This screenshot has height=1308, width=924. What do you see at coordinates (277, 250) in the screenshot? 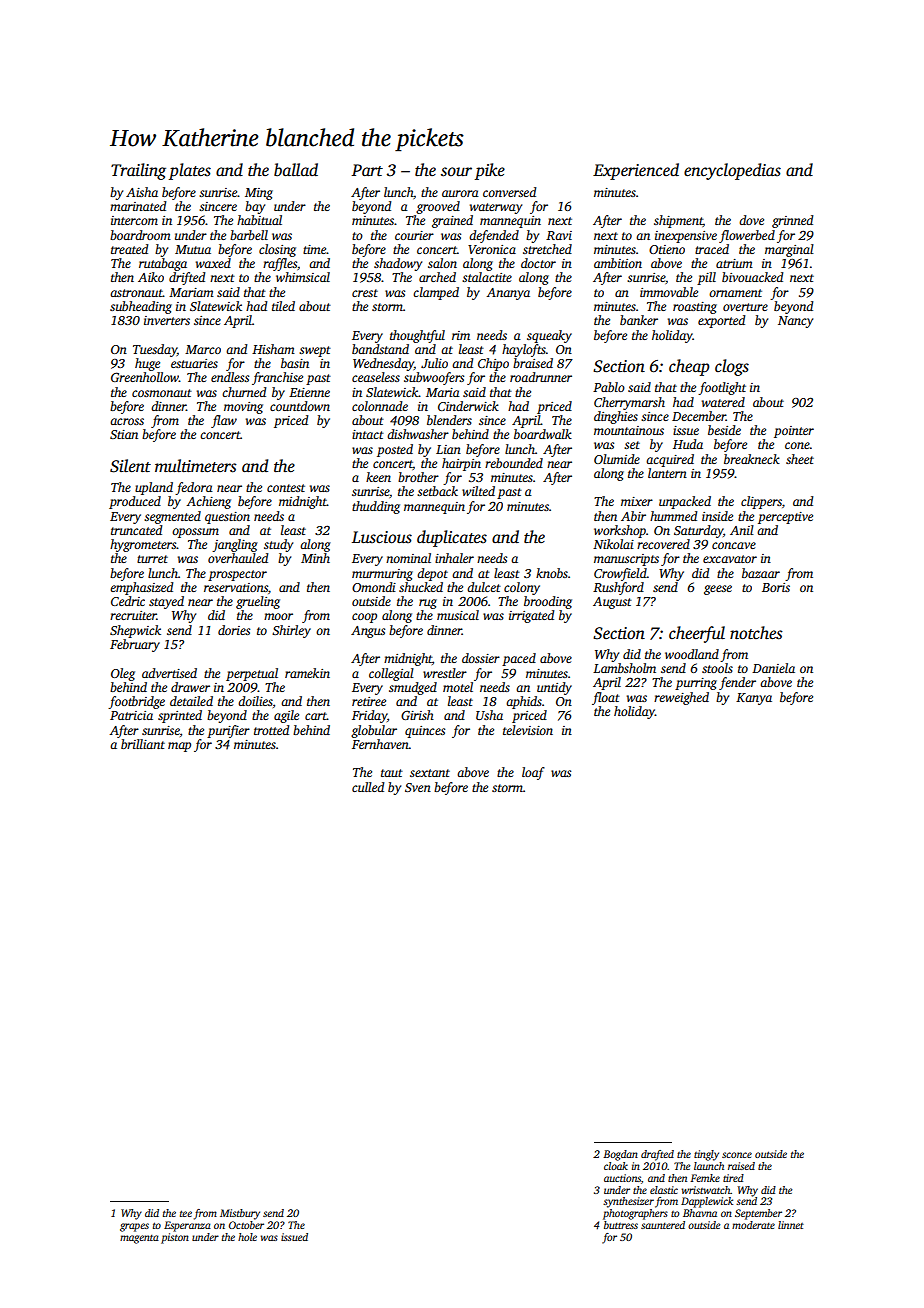
I see `closing` at bounding box center [277, 250].
